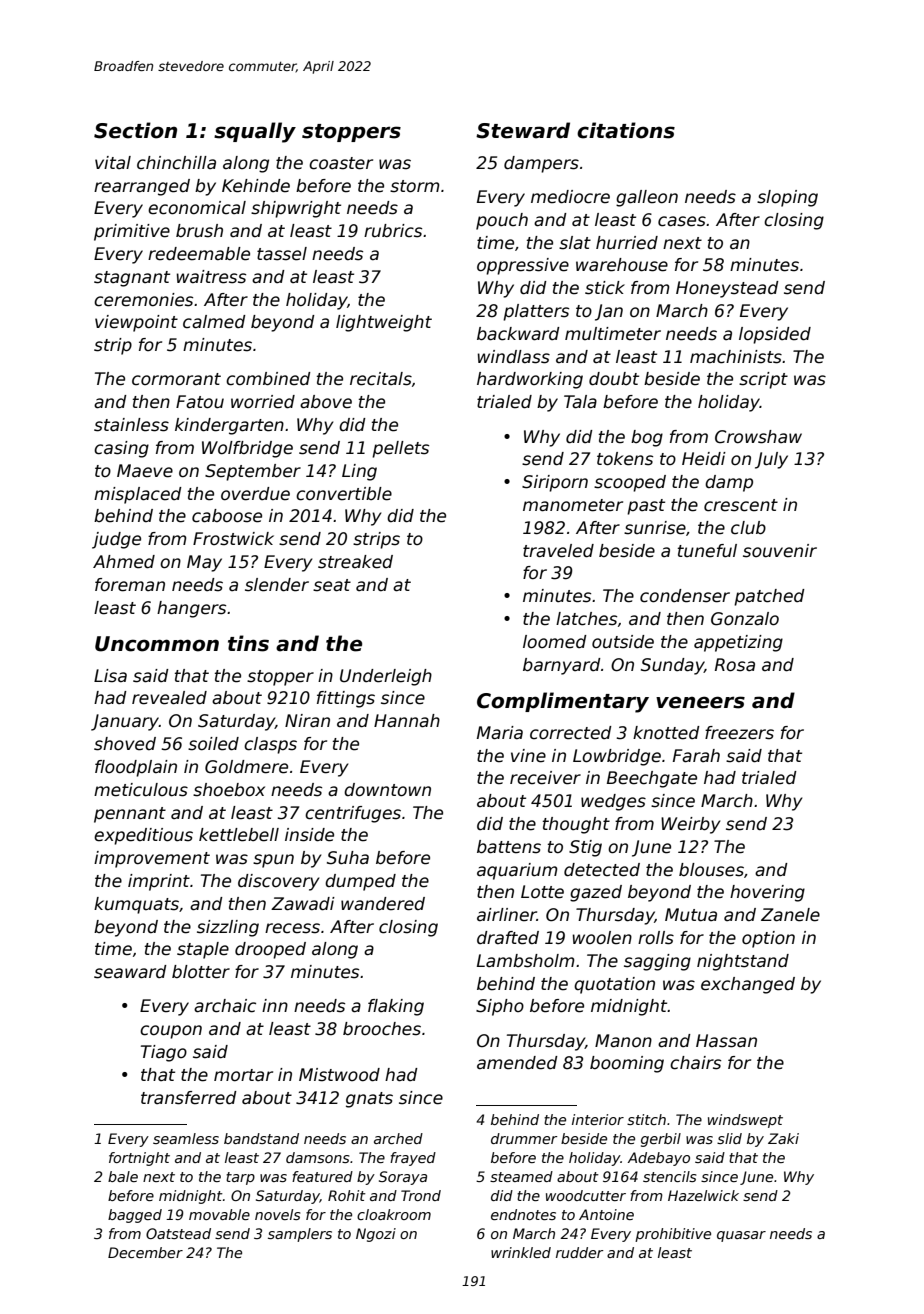 The height and width of the page is (1314, 924). I want to click on tins, so click(248, 643).
